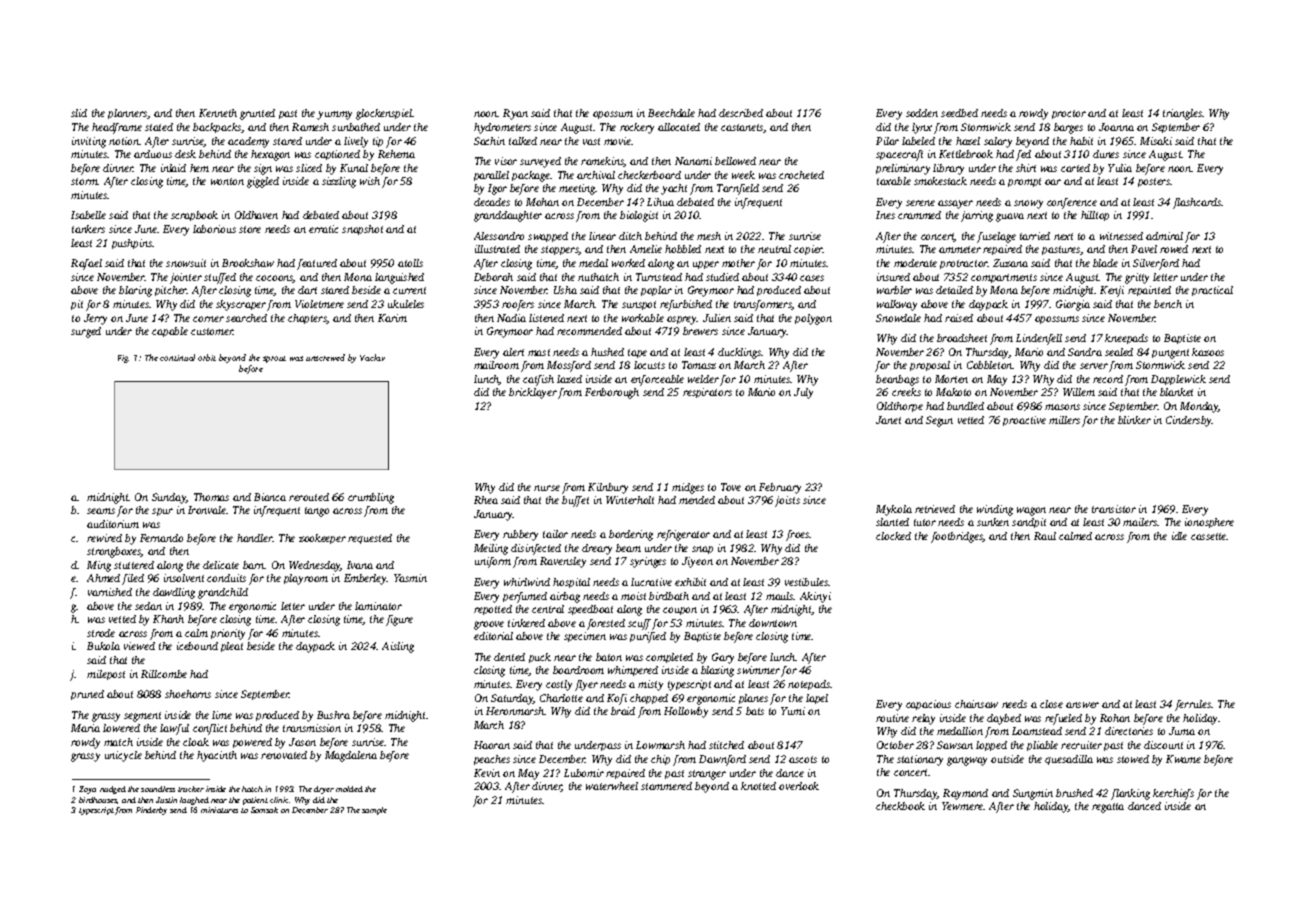 Image resolution: width=1308 pixels, height=924 pixels. Describe the element at coordinates (270, 497) in the screenshot. I see `Bianca` at that location.
